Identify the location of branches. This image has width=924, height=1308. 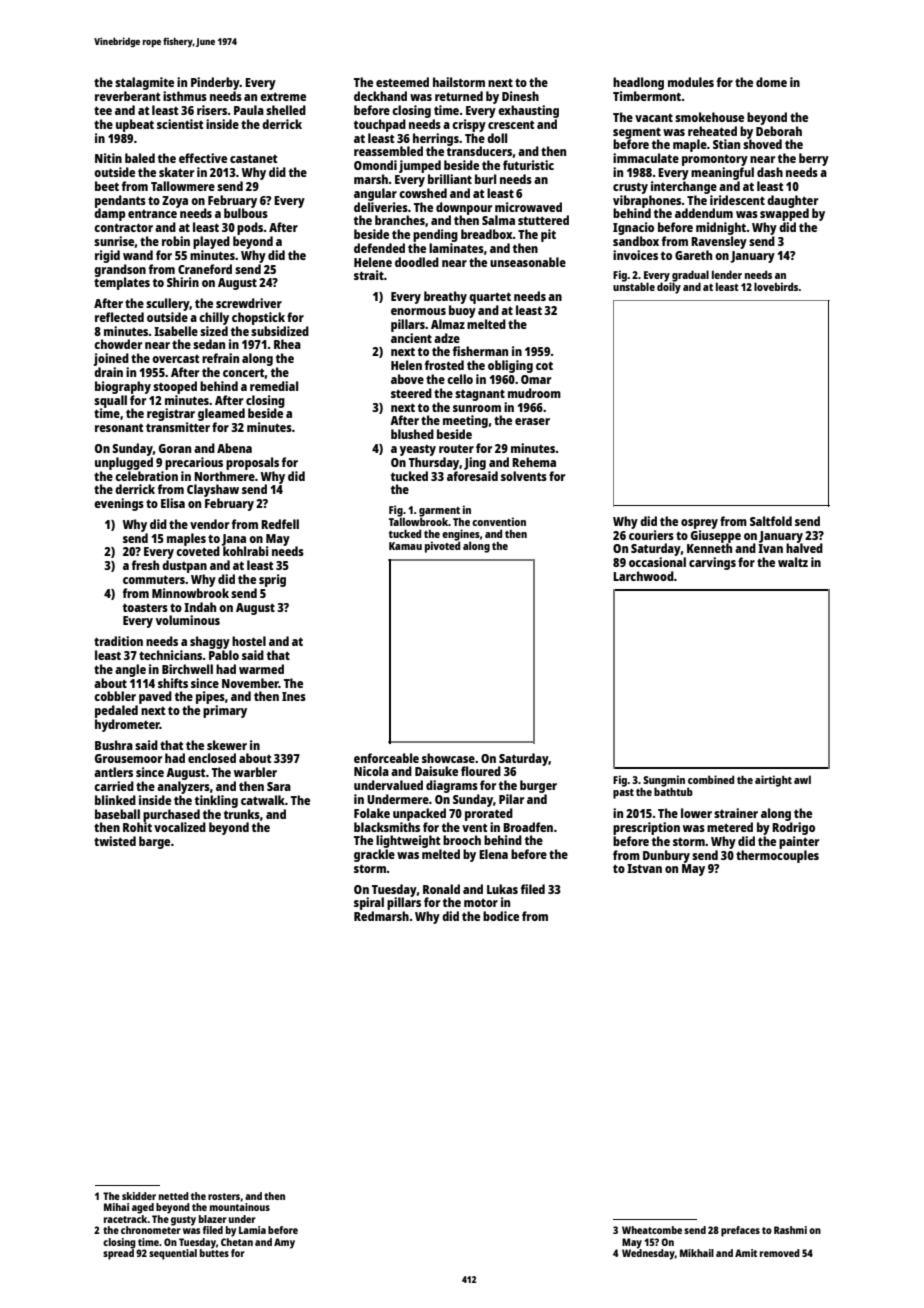
(400, 220).
